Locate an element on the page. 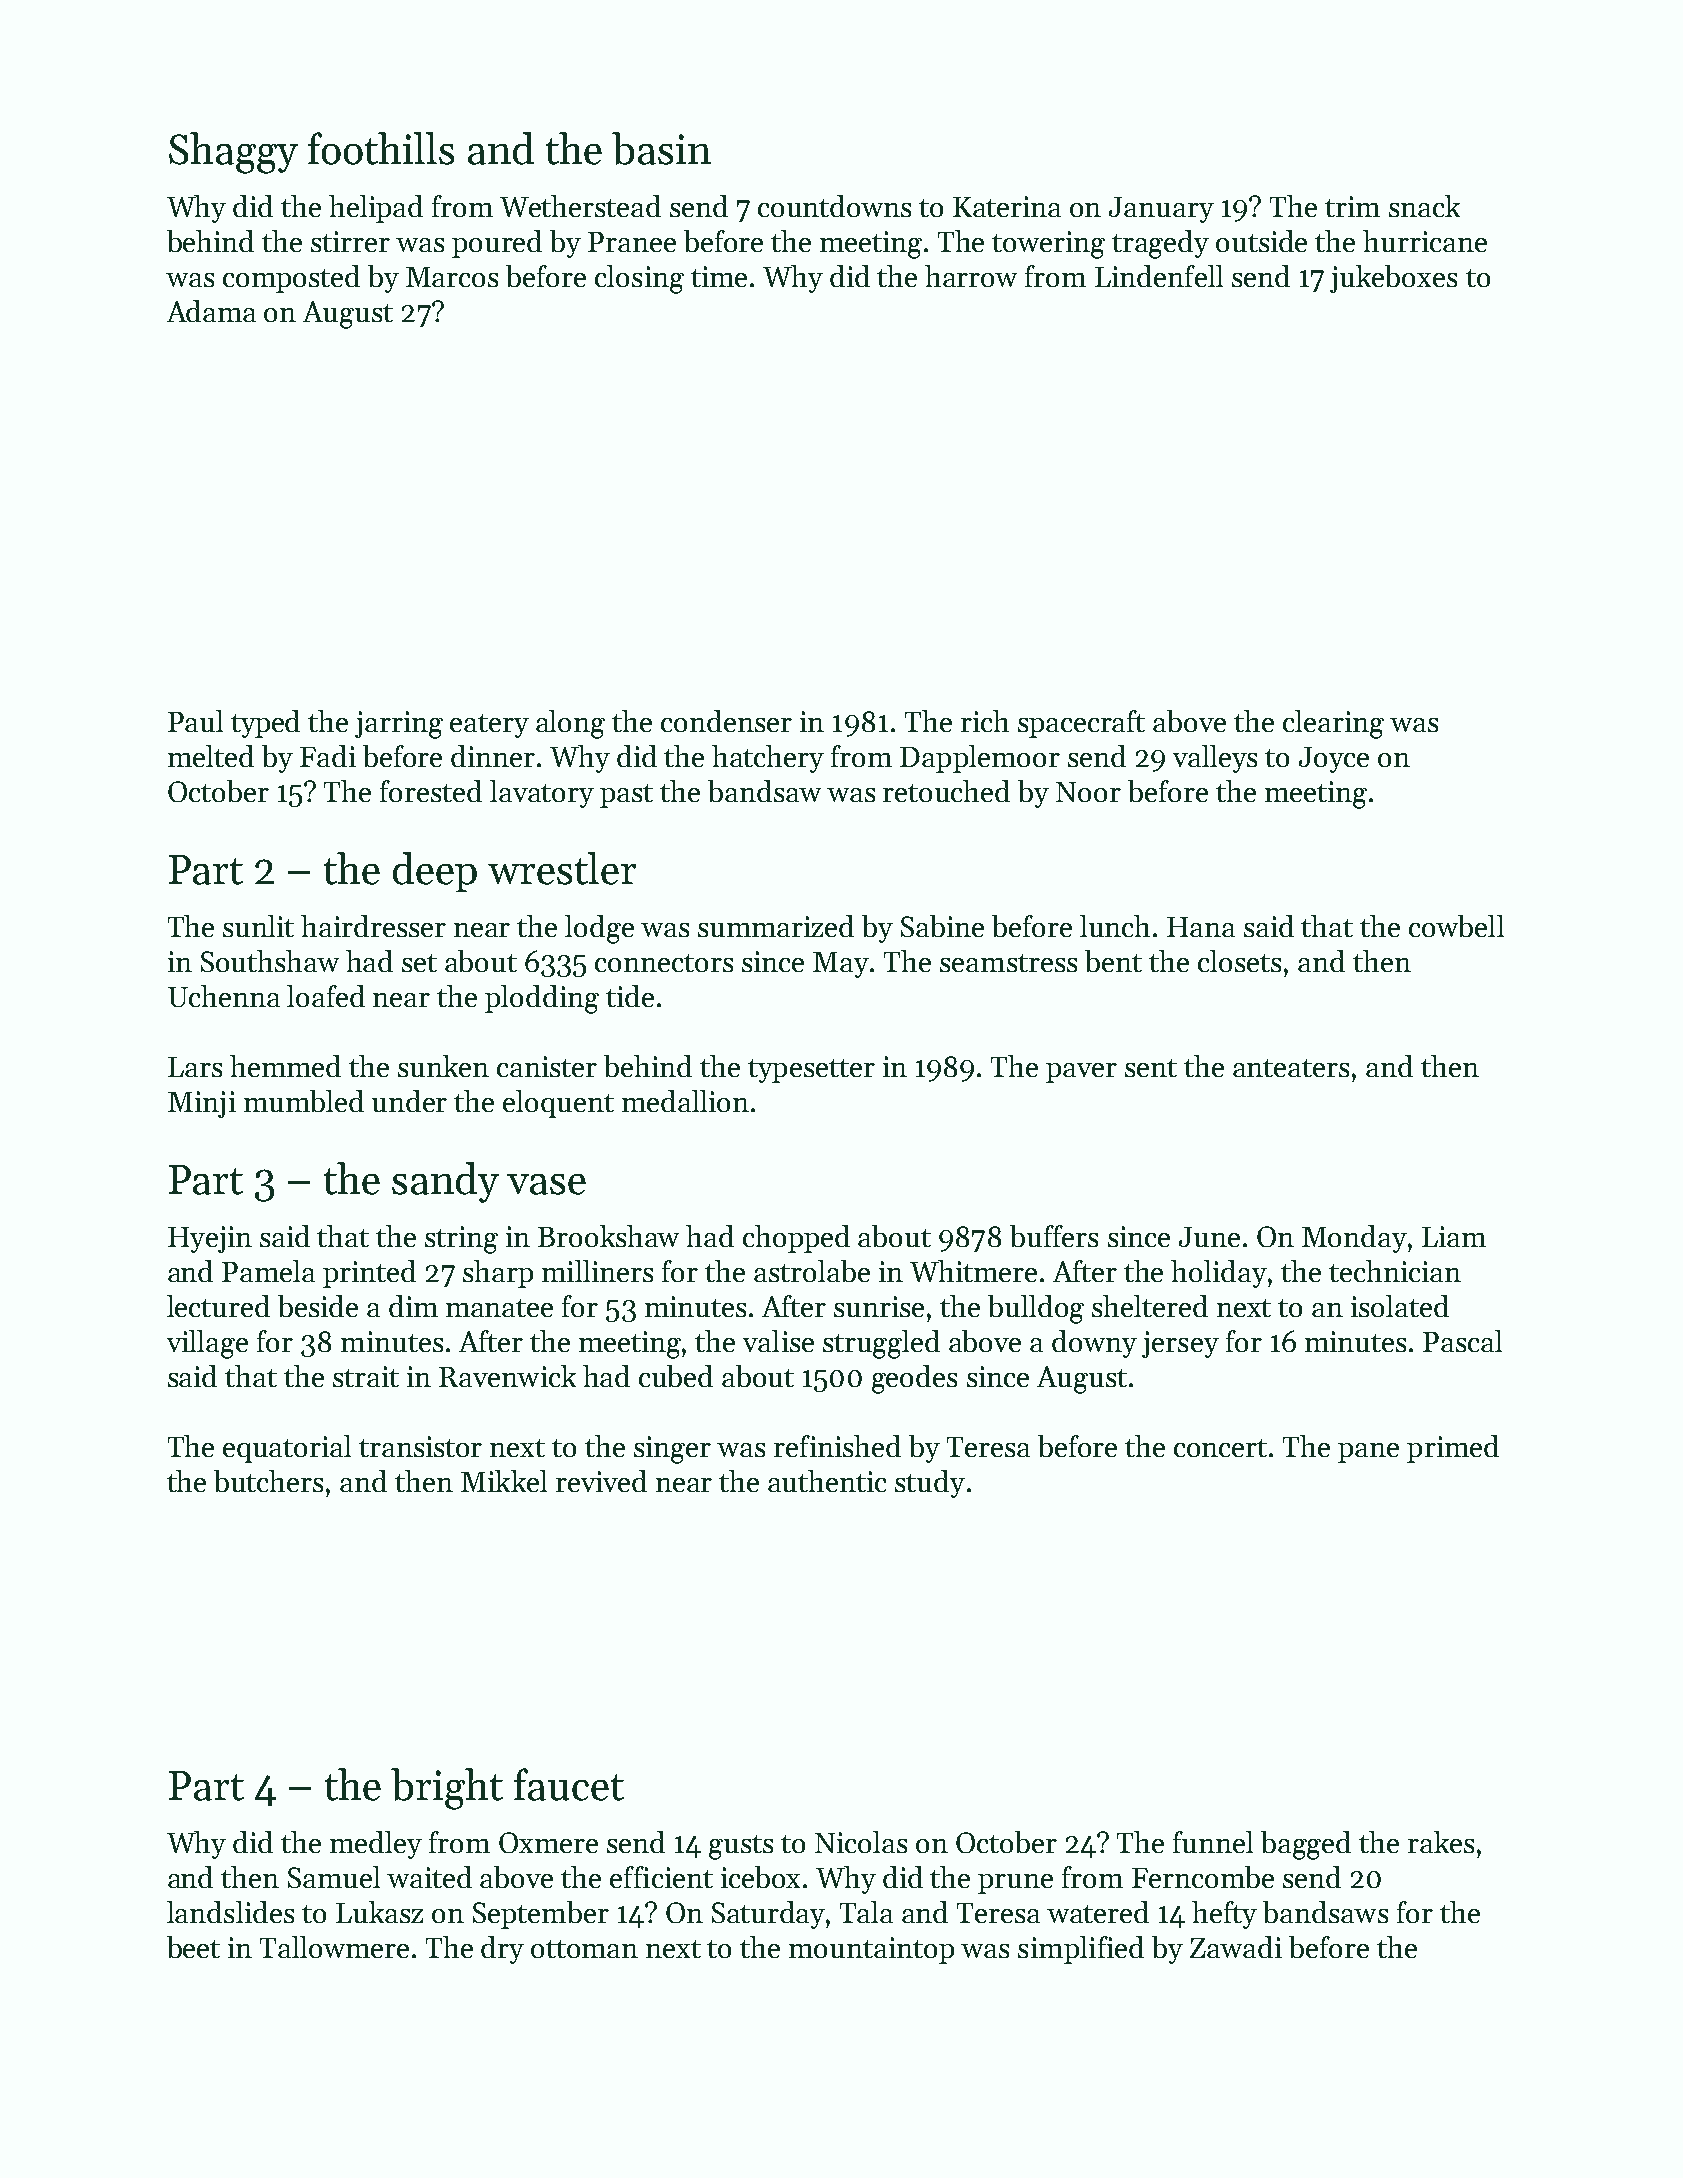  beet is located at coordinates (193, 1947).
